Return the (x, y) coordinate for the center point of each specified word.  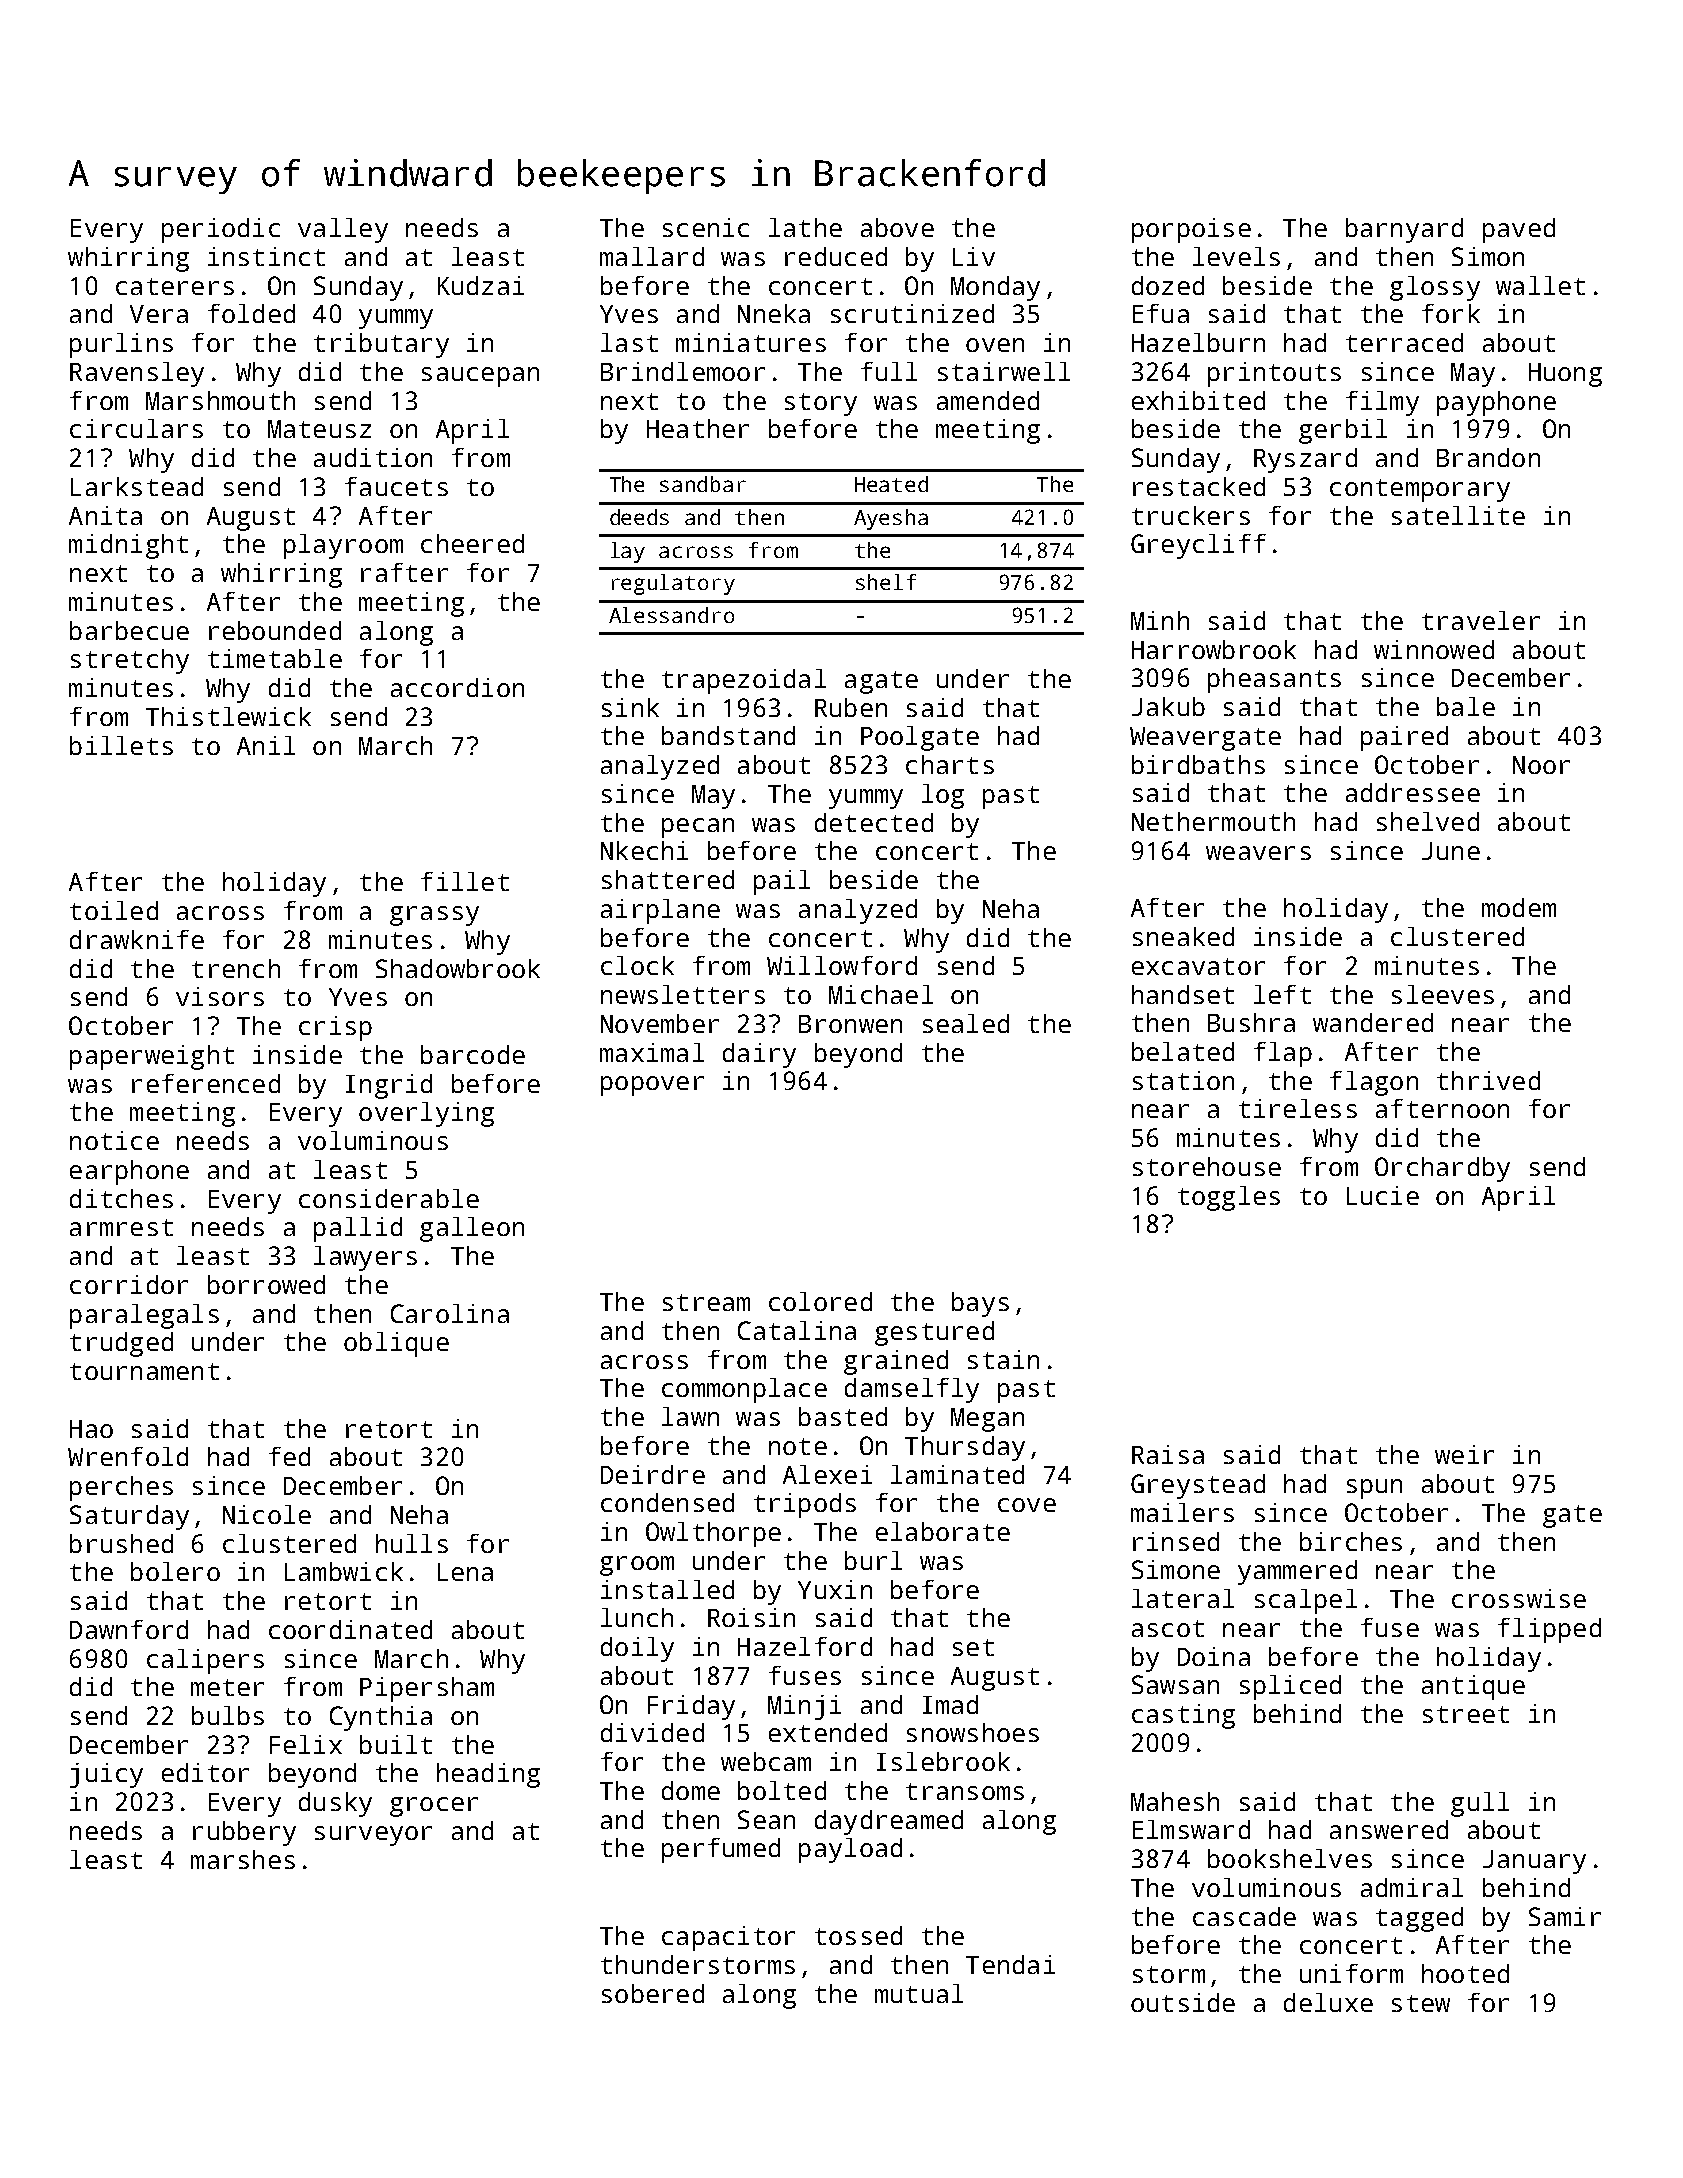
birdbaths (1198, 764)
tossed (858, 1935)
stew (1421, 2003)
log (943, 796)
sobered (653, 1993)
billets (121, 745)
